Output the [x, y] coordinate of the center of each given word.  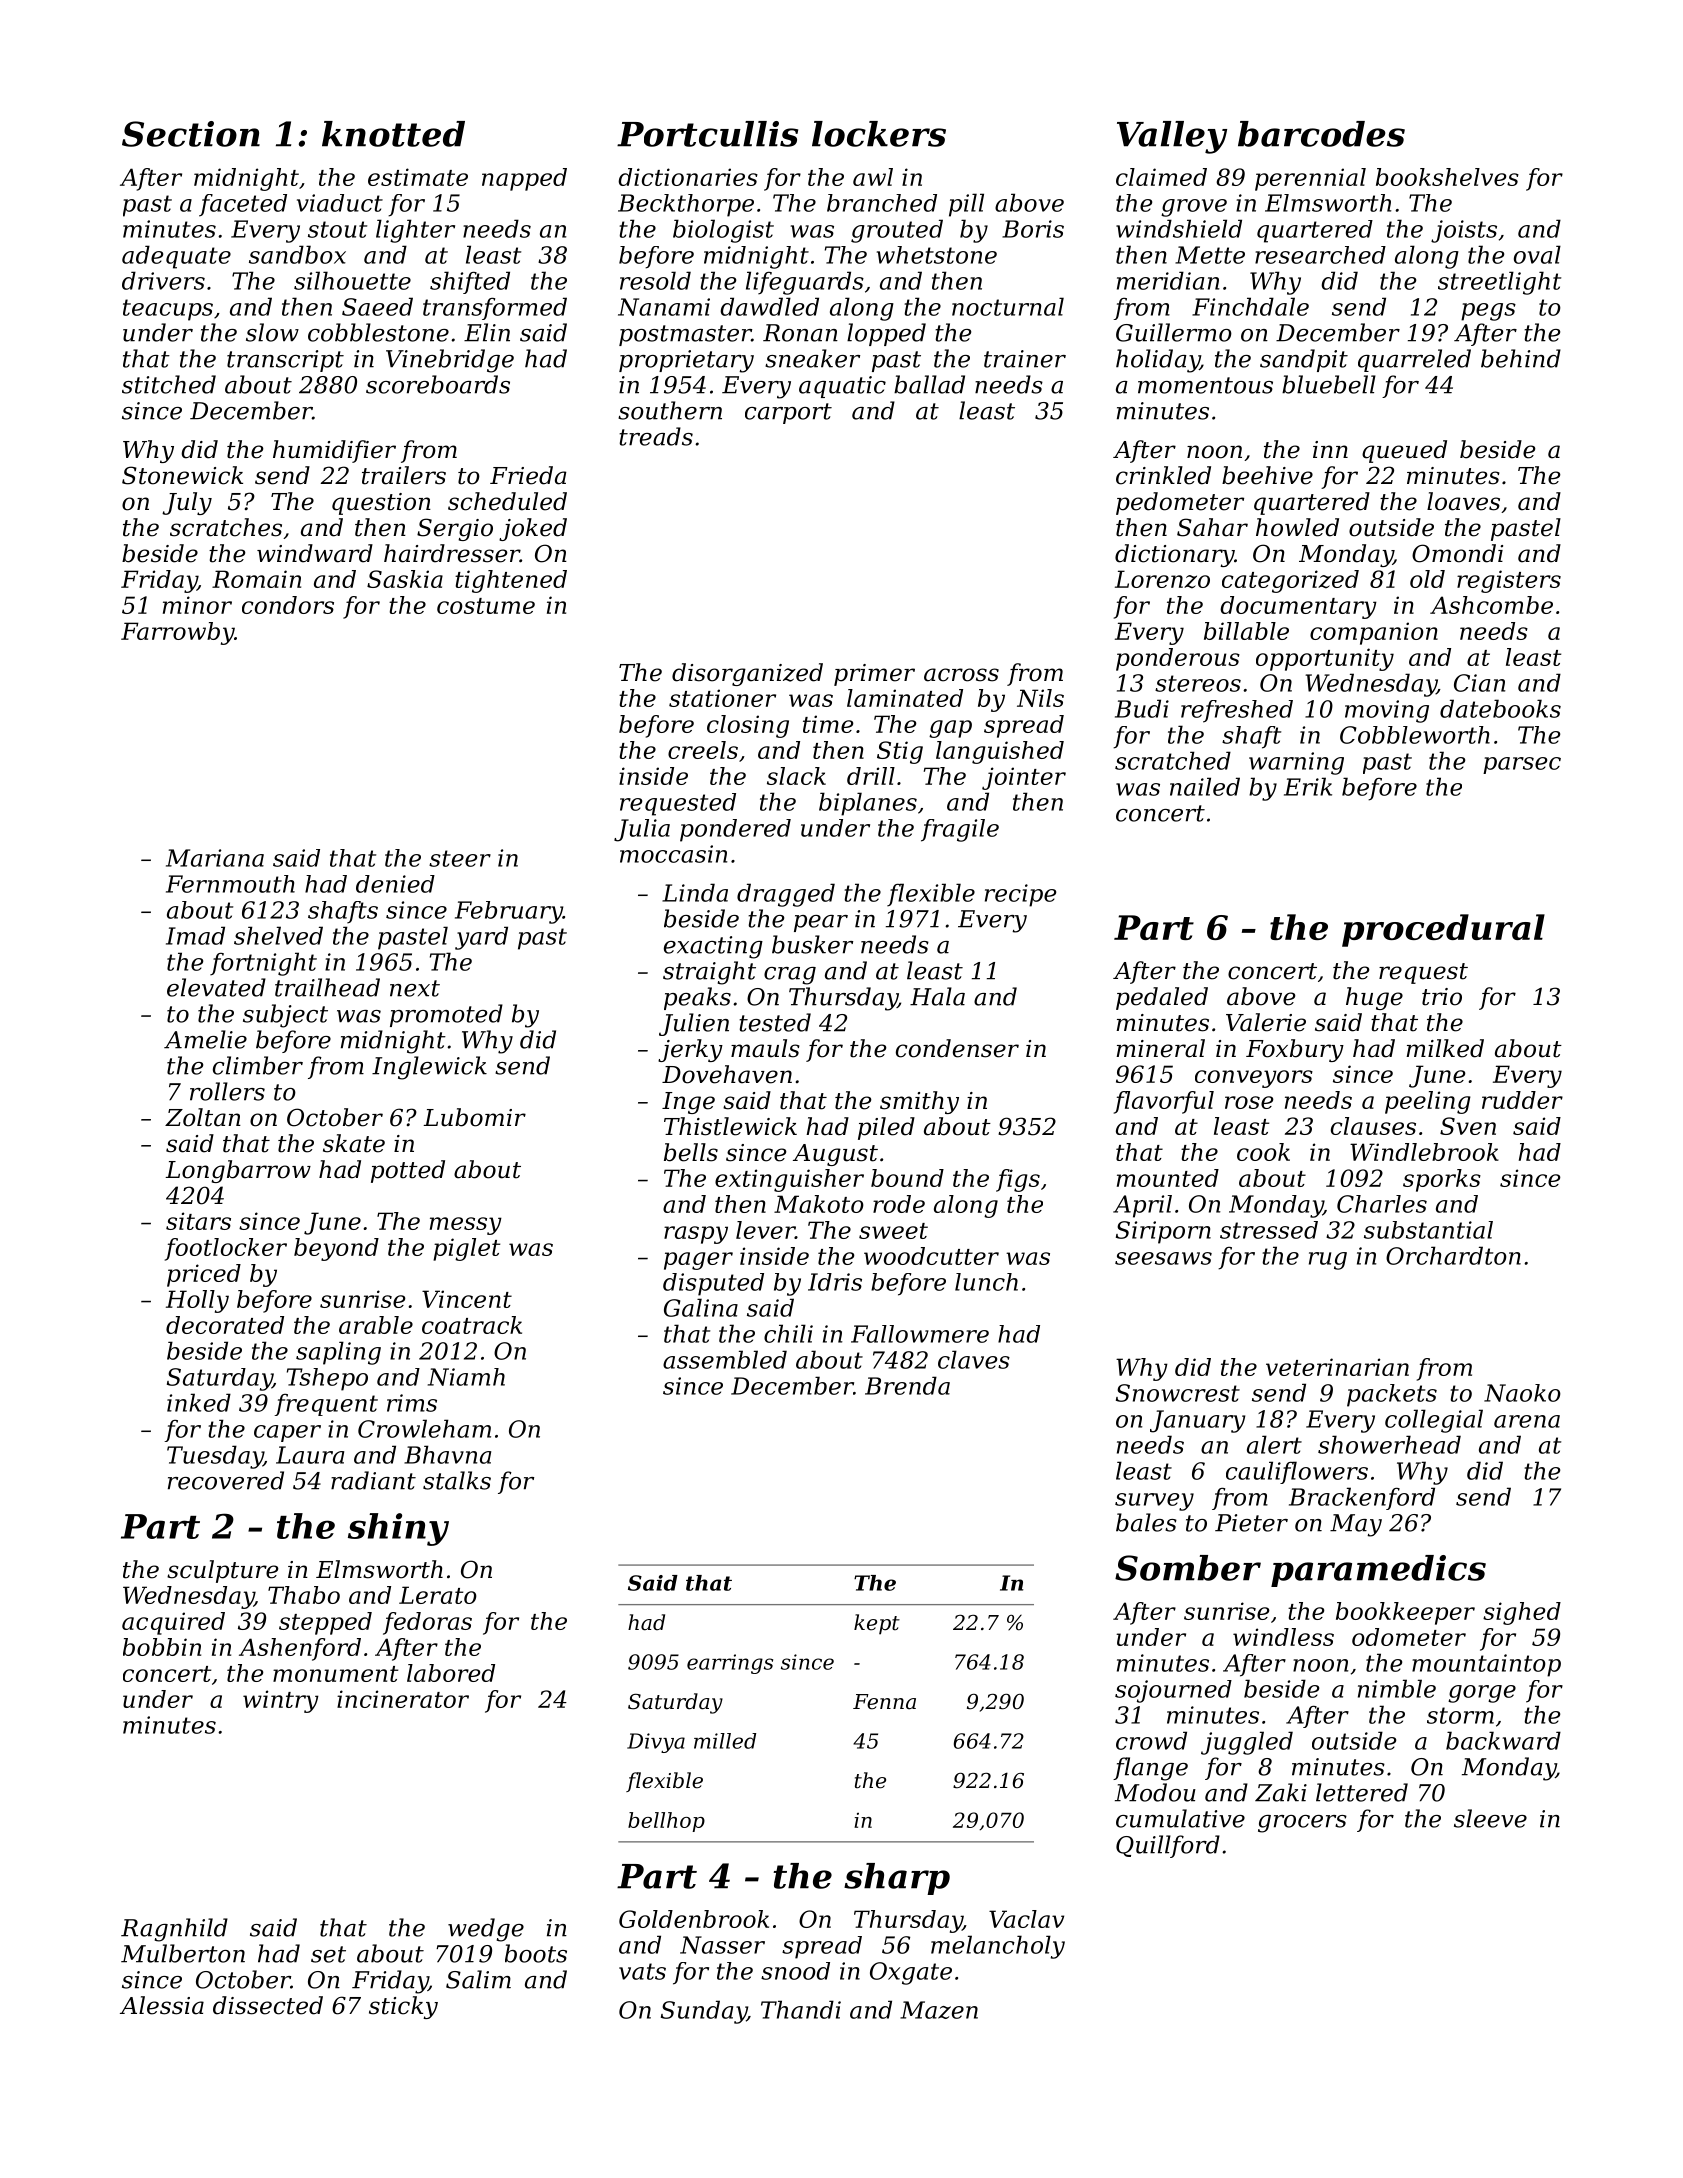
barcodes [1321, 134]
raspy [696, 1235]
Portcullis [707, 134]
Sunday [704, 2012]
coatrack [472, 1325]
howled [1297, 527]
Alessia [162, 2005]
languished [1000, 752]
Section [191, 134]
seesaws [1163, 1258]
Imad [195, 935]
